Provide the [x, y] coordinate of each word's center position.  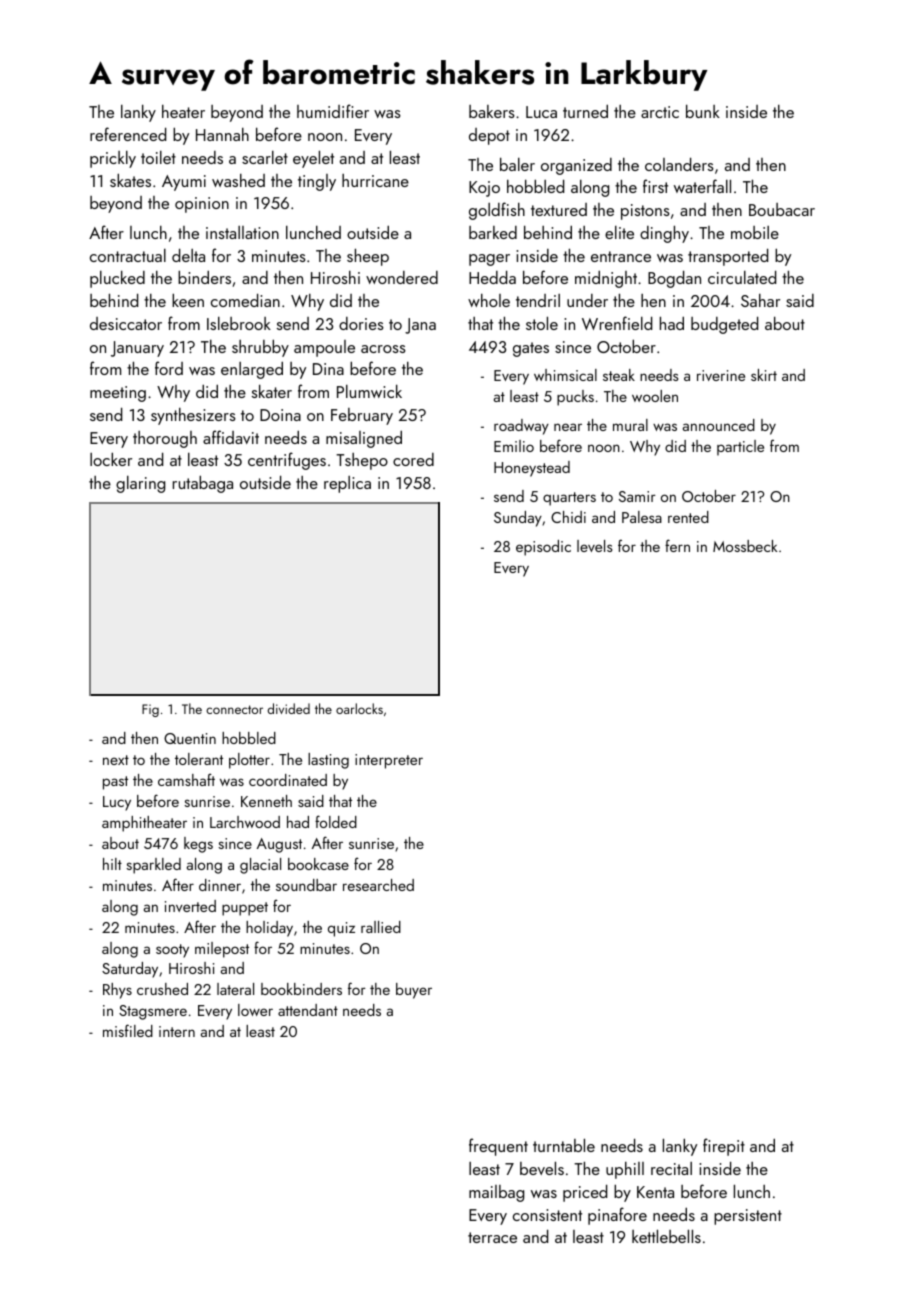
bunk [703, 111]
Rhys [117, 991]
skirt [764, 375]
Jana [420, 326]
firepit [724, 1147]
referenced [128, 134]
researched [378, 885]
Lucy [117, 803]
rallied [381, 927]
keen [188, 300]
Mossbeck [745, 546]
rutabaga [203, 484]
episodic [543, 548]
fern [677, 545]
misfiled [128, 1030]
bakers [492, 111]
